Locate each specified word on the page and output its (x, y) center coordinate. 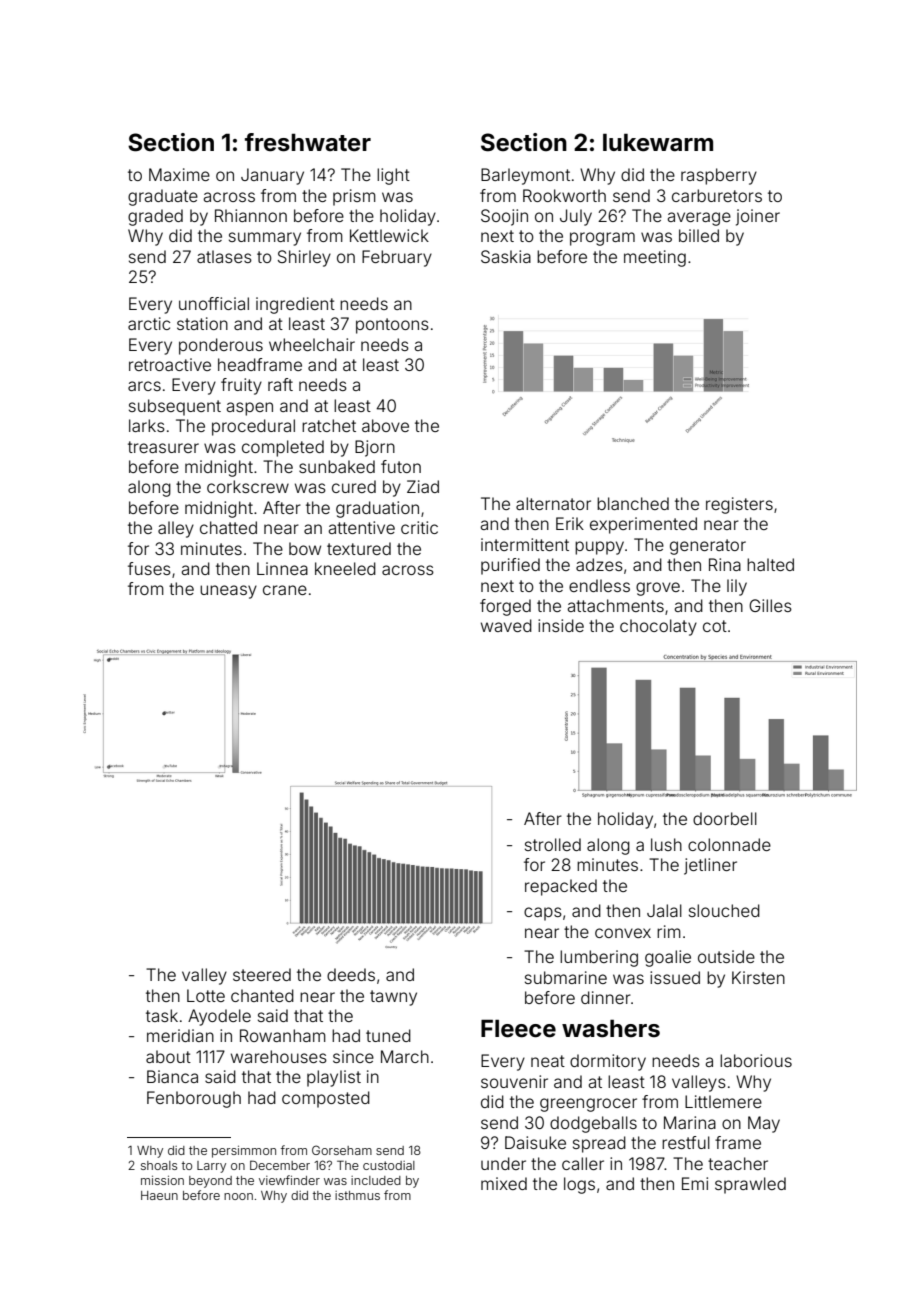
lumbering (599, 958)
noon (238, 1196)
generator (708, 547)
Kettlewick (389, 235)
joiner (758, 217)
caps (543, 914)
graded (155, 217)
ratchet (329, 425)
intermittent (525, 544)
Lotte (206, 995)
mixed (504, 1183)
